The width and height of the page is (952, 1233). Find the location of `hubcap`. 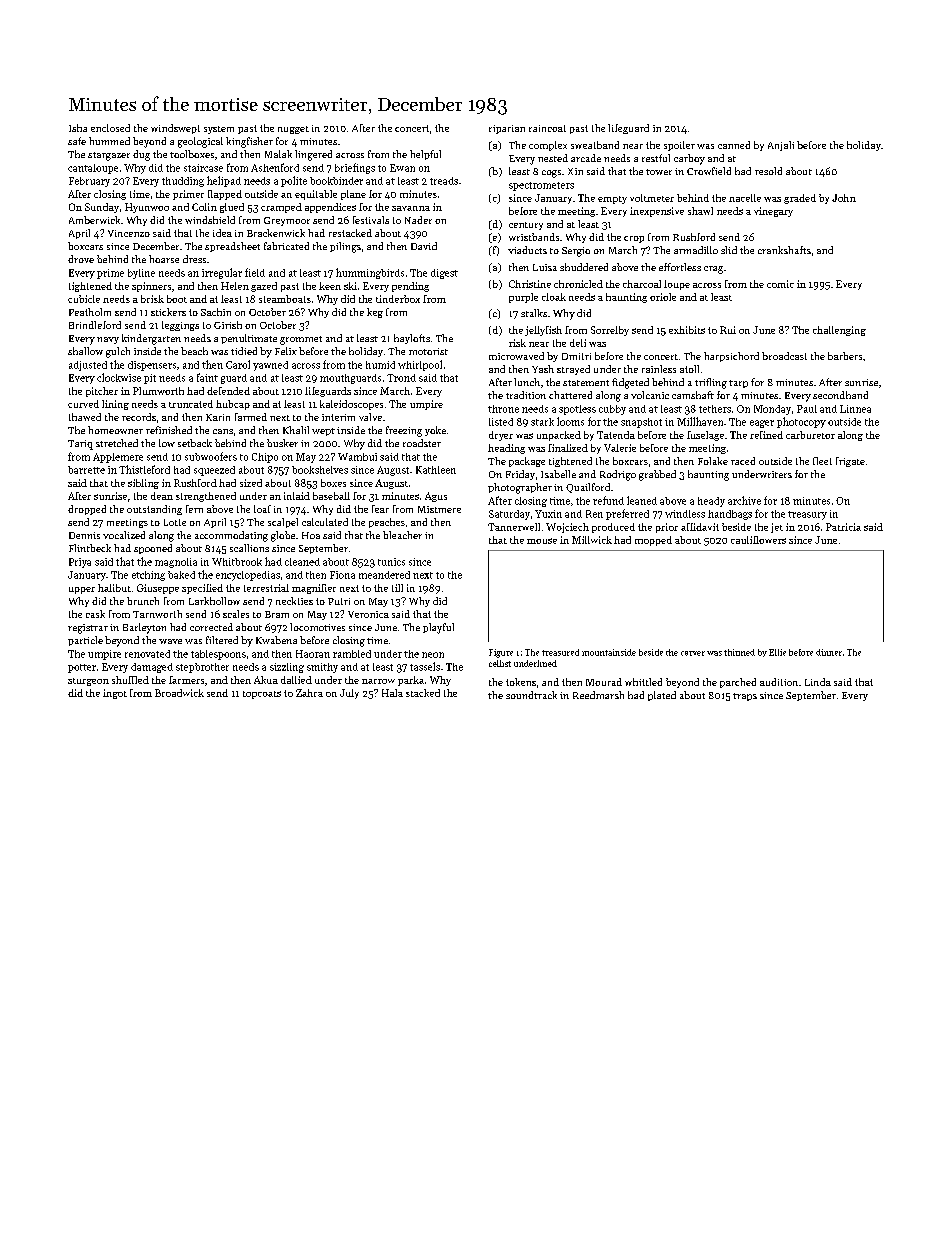

hubcap is located at coordinates (233, 405).
